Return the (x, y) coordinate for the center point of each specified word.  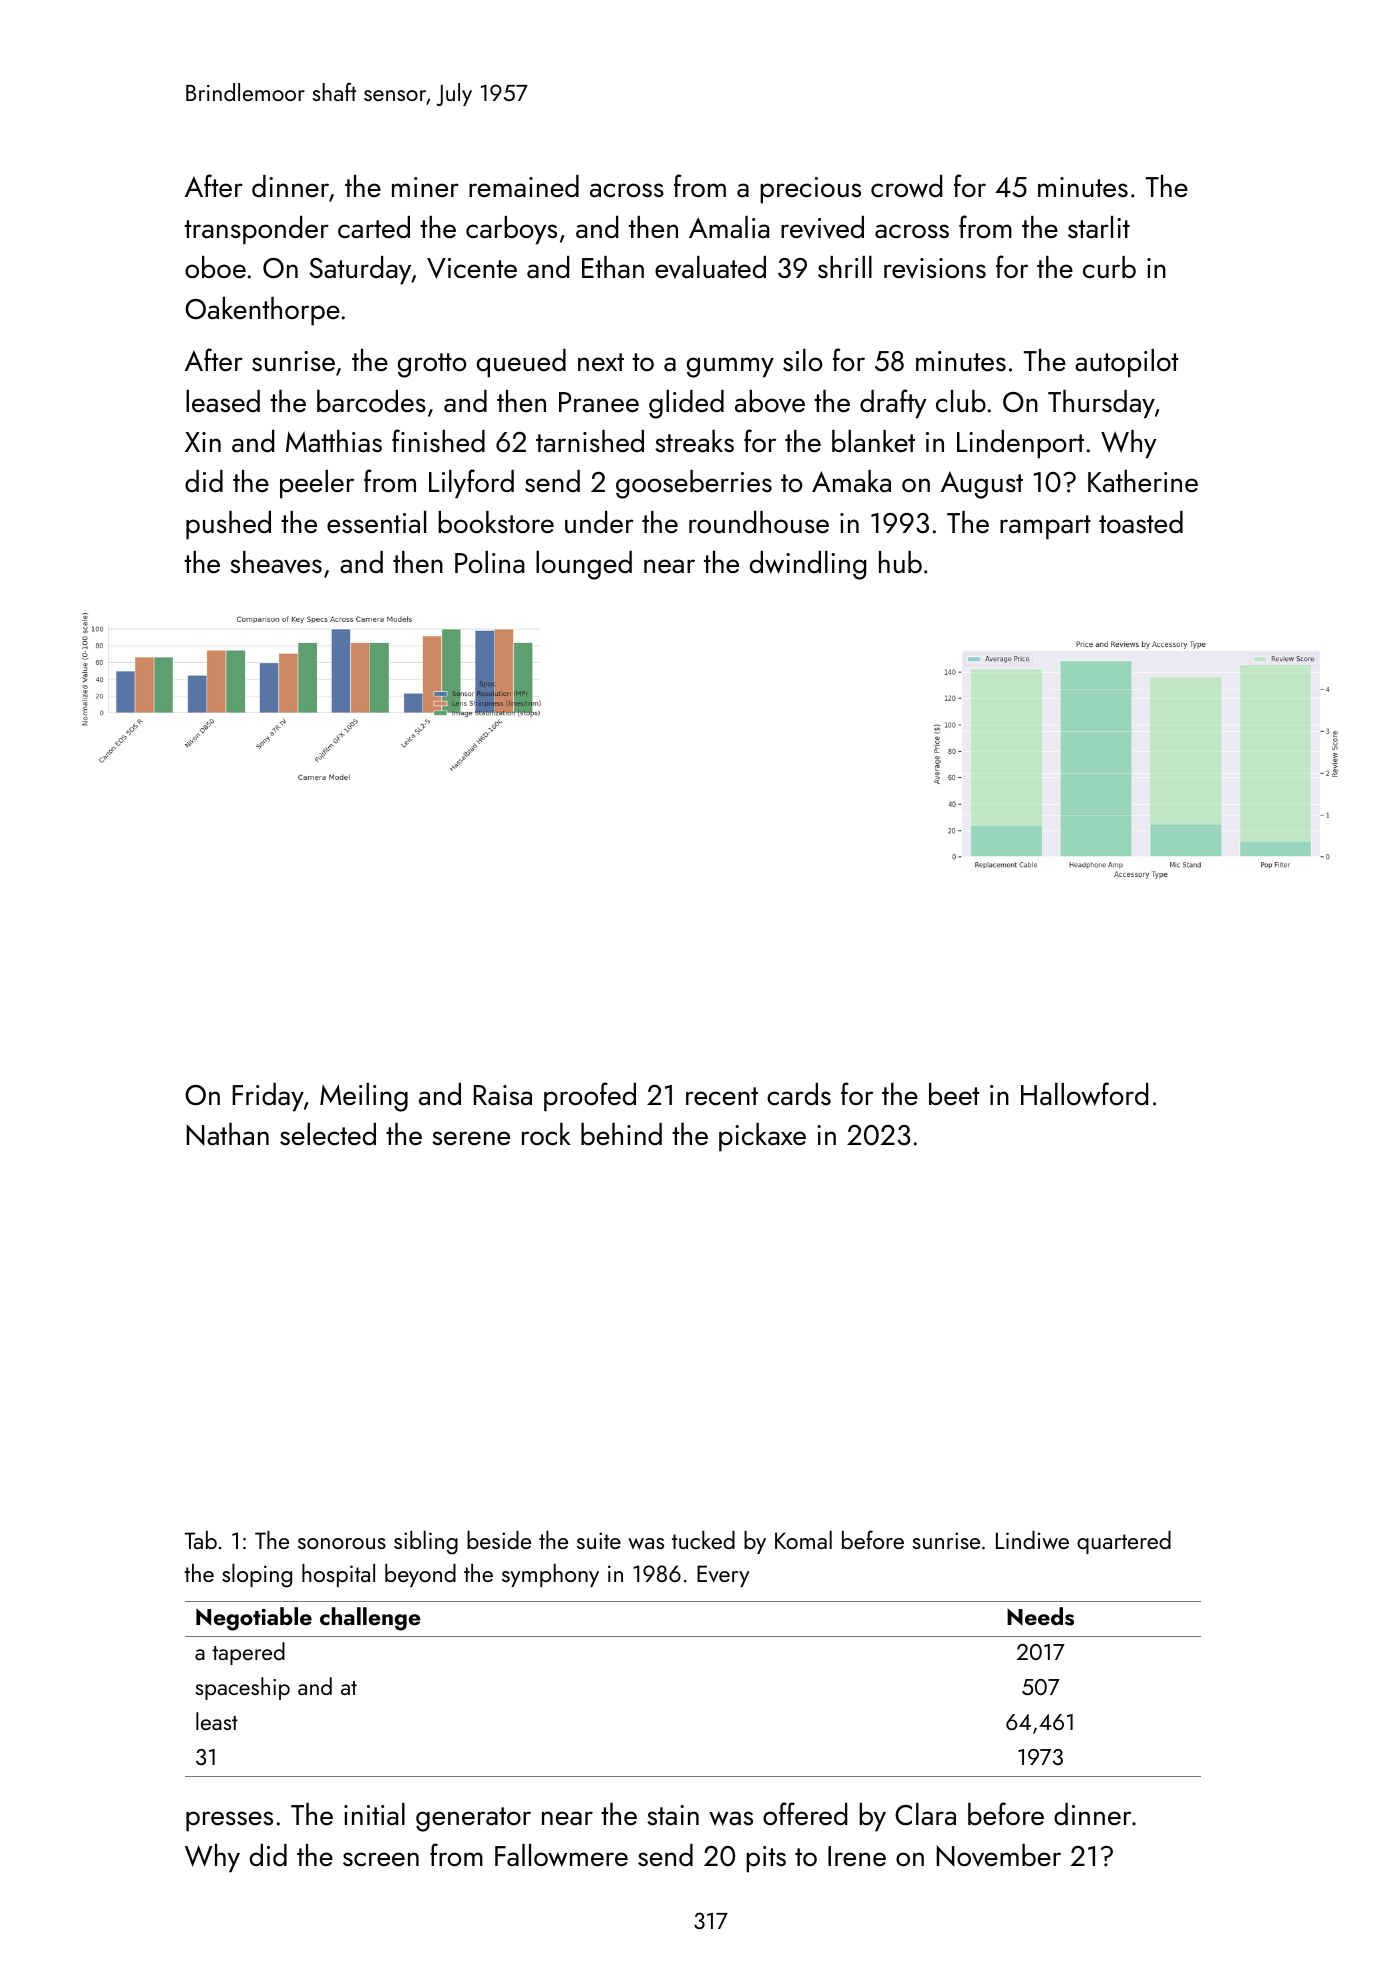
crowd (906, 186)
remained (524, 186)
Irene (857, 1856)
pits (766, 1859)
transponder (256, 230)
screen (381, 1859)
